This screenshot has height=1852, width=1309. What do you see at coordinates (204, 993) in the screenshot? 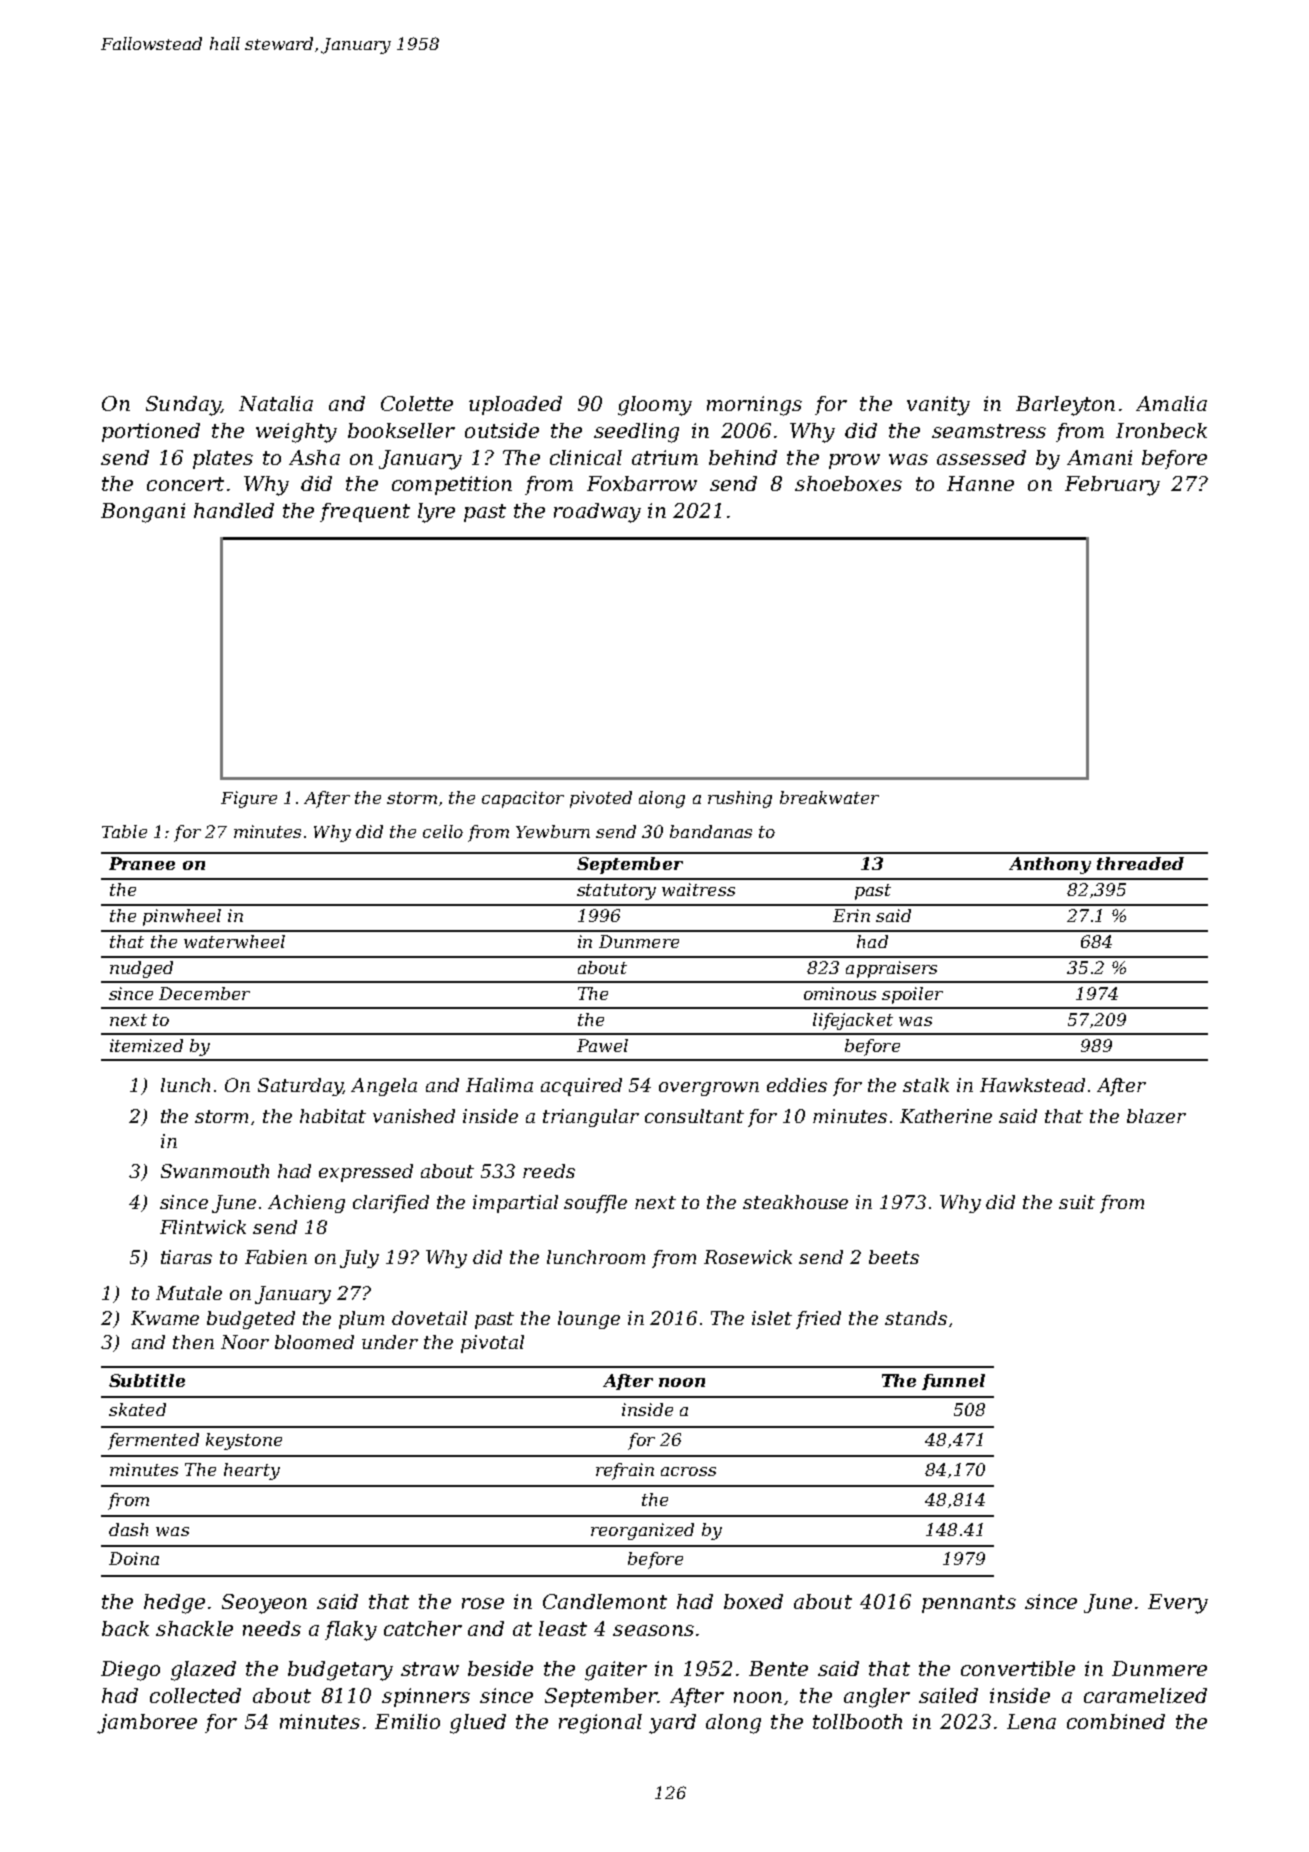
I see `December` at bounding box center [204, 993].
